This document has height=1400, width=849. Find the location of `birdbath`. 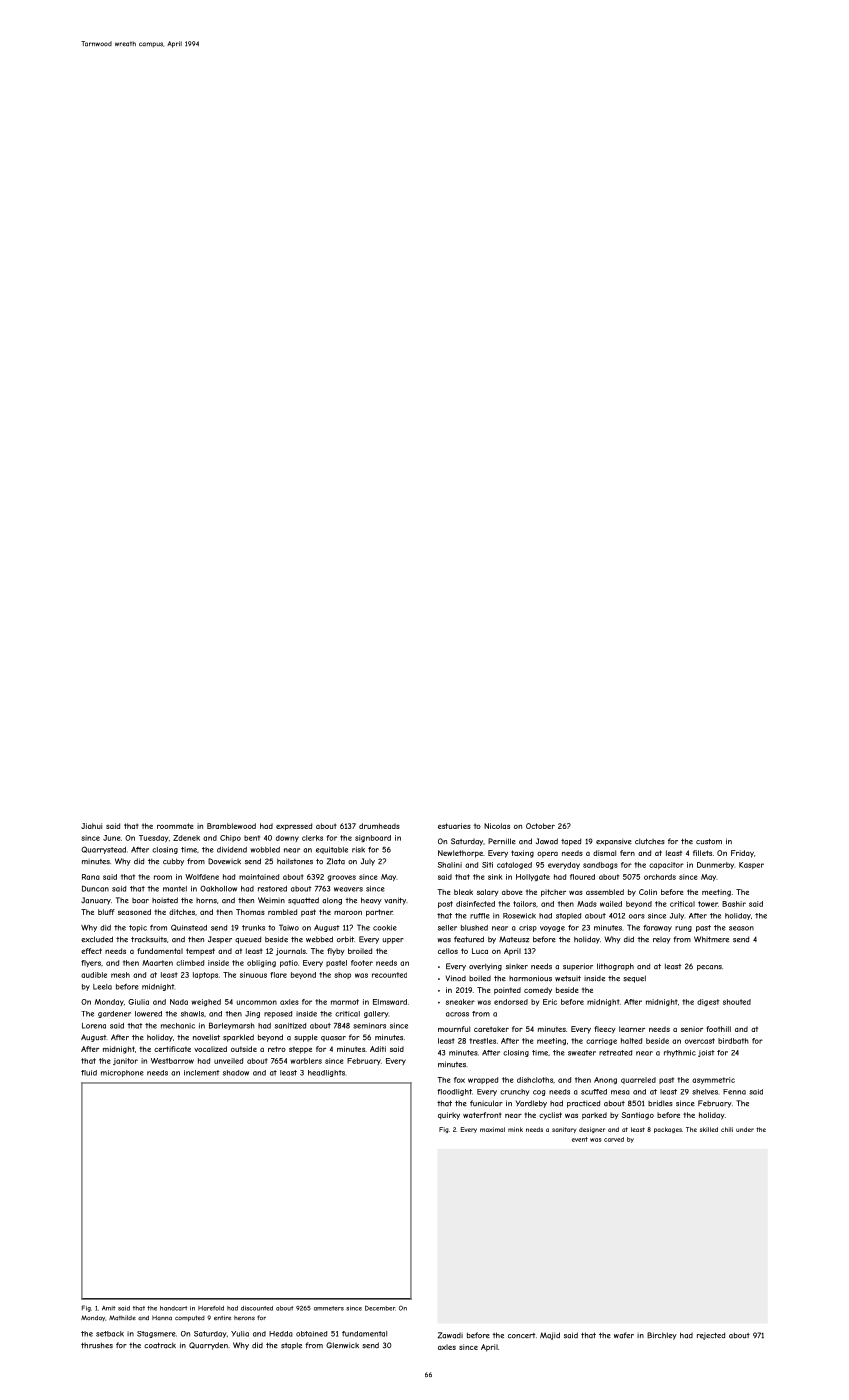

birdbath is located at coordinates (733, 1041).
